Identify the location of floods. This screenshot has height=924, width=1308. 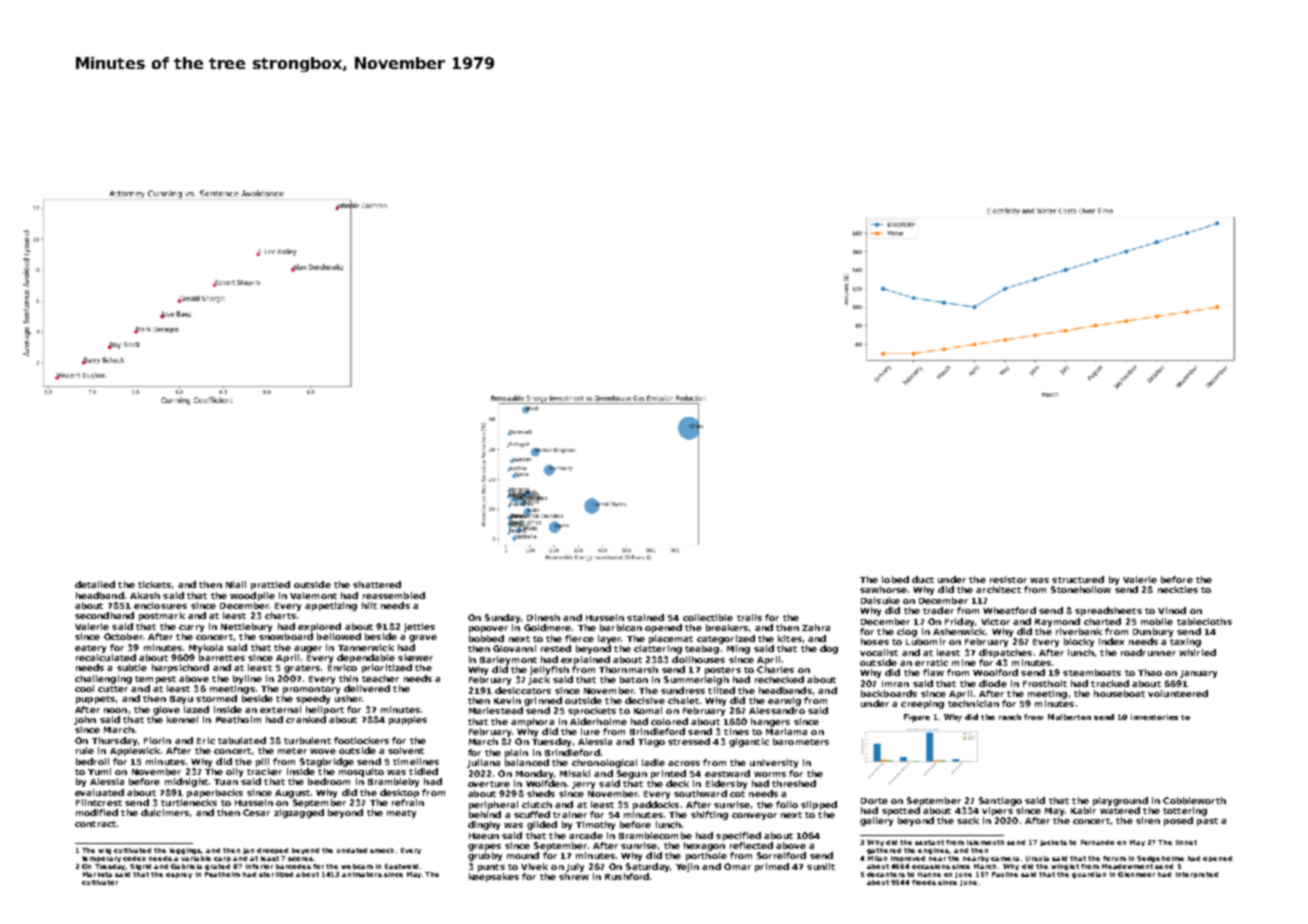
(924, 882).
